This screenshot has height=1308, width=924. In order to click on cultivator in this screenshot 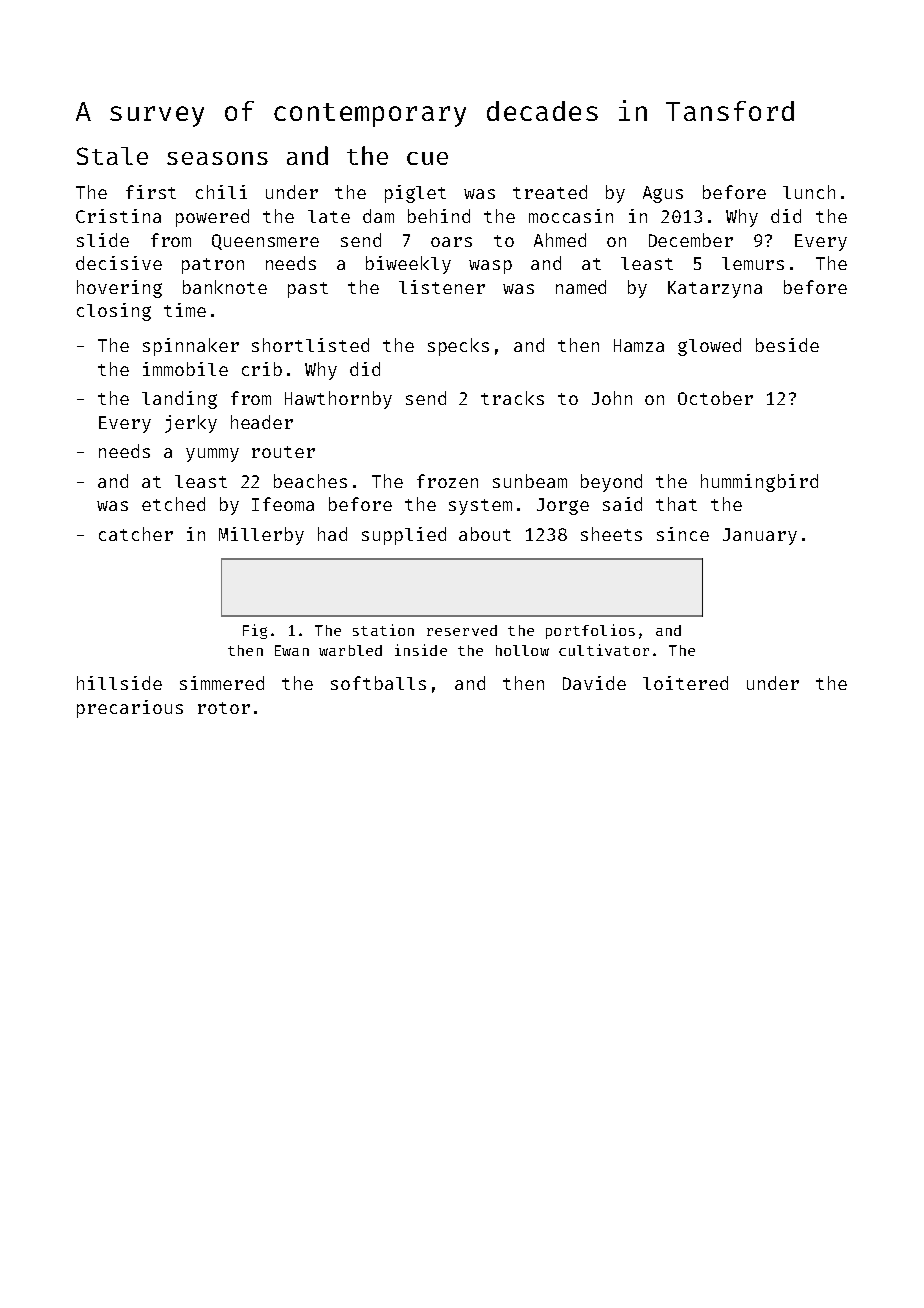, I will do `click(604, 650)`.
